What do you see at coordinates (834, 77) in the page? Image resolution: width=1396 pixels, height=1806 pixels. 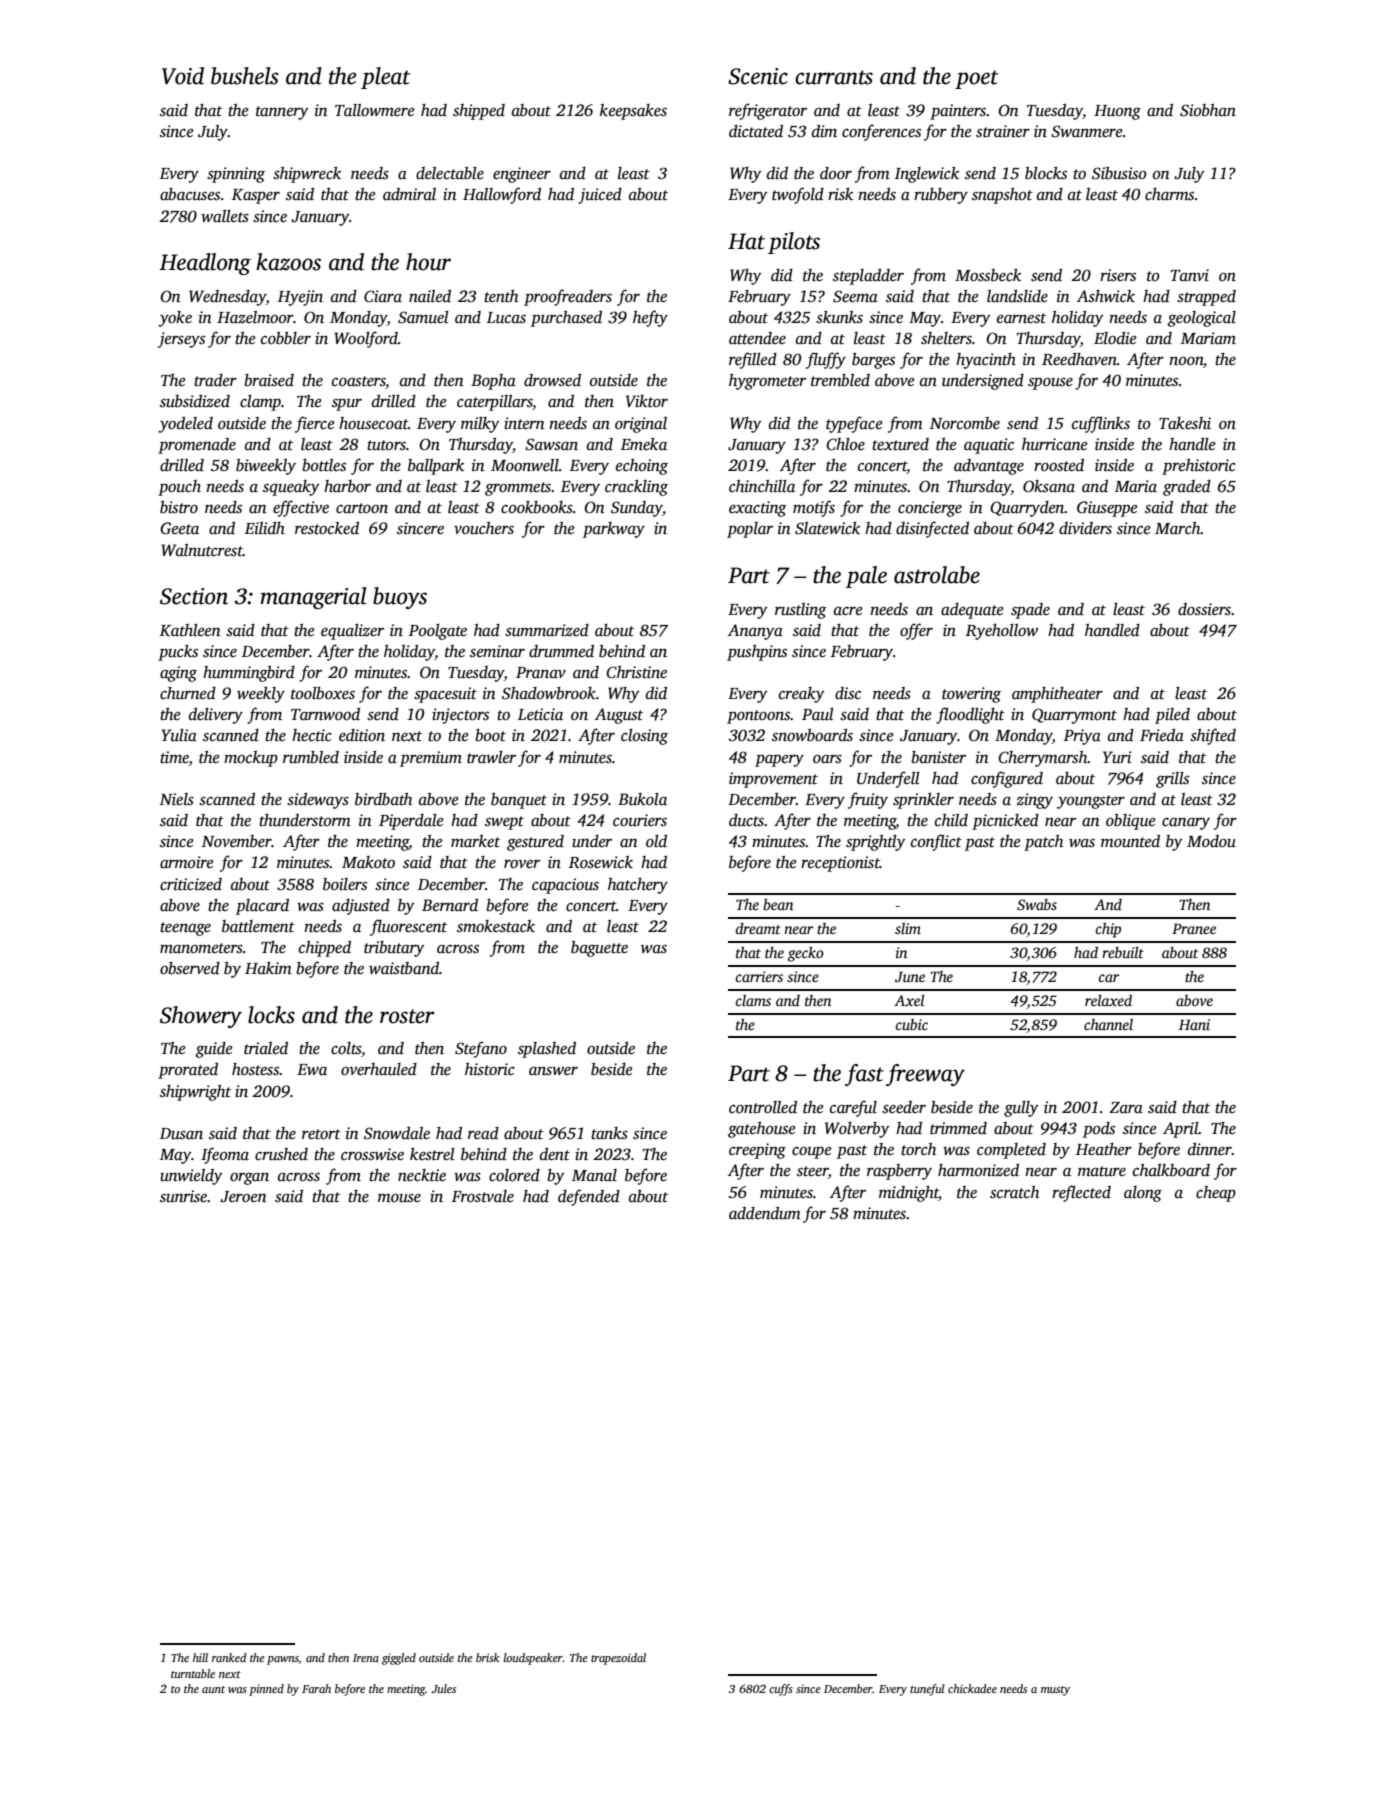 I see `currants` at bounding box center [834, 77].
